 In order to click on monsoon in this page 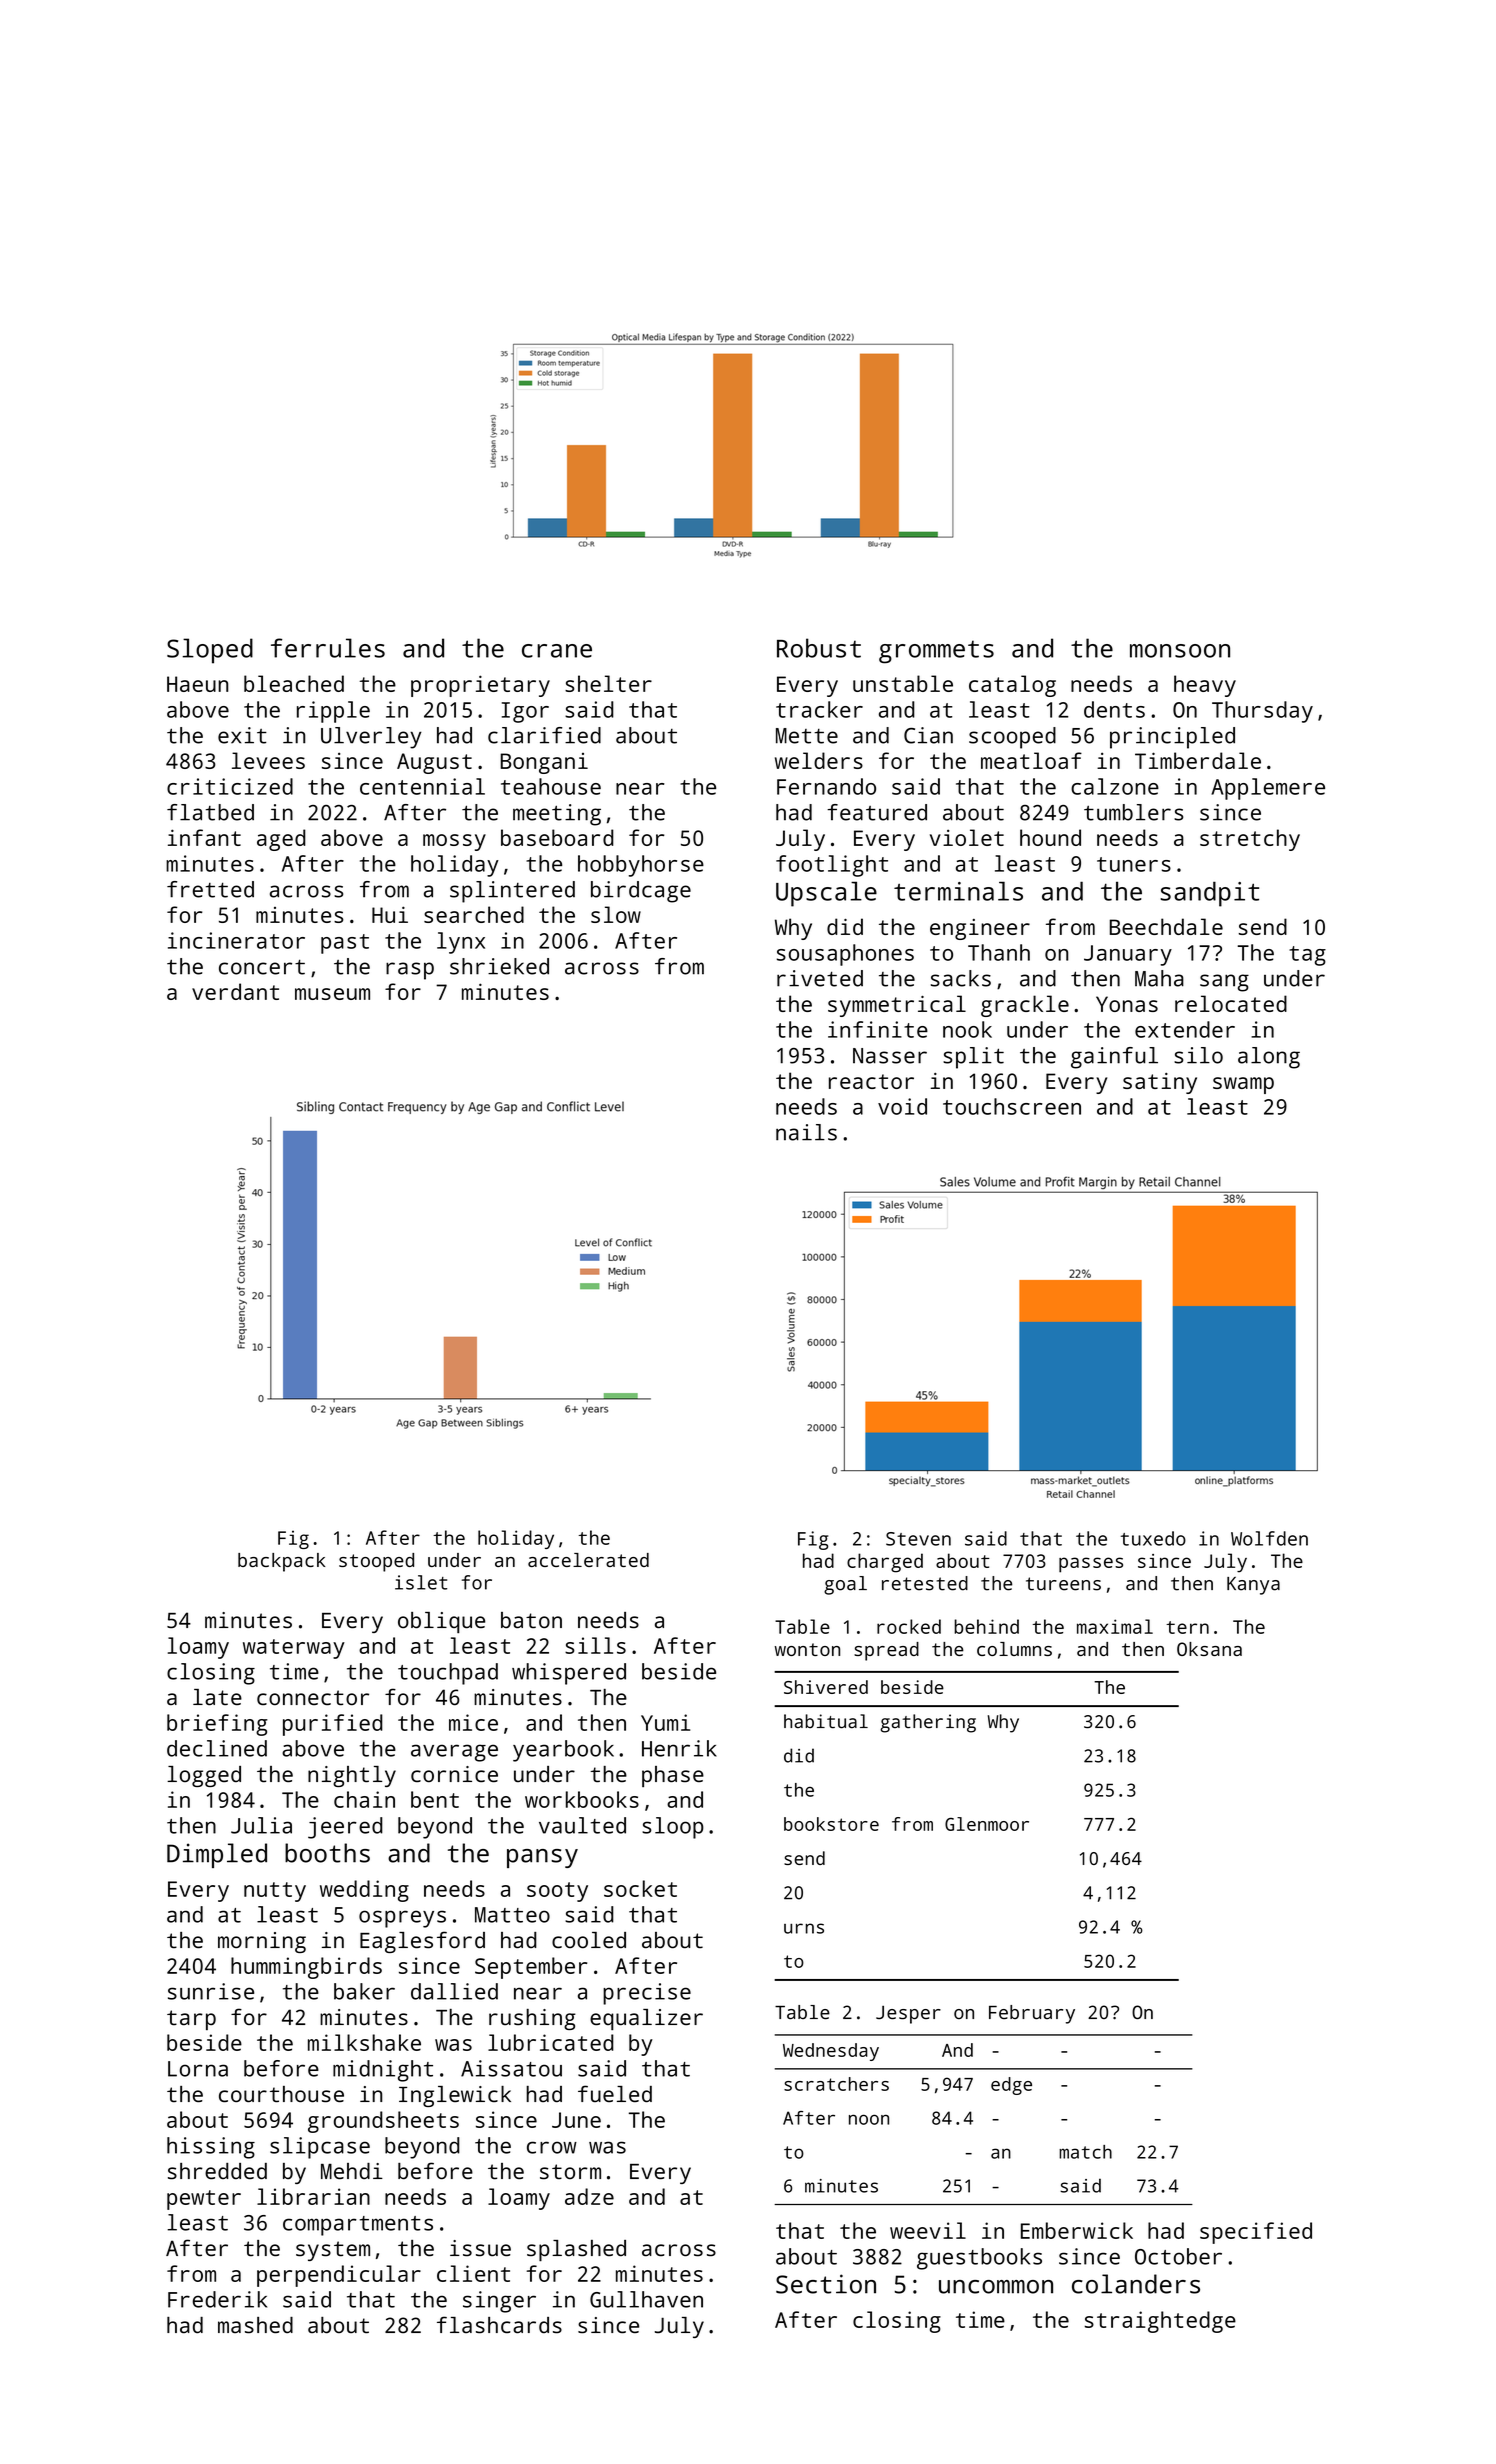, I will do `click(1180, 651)`.
